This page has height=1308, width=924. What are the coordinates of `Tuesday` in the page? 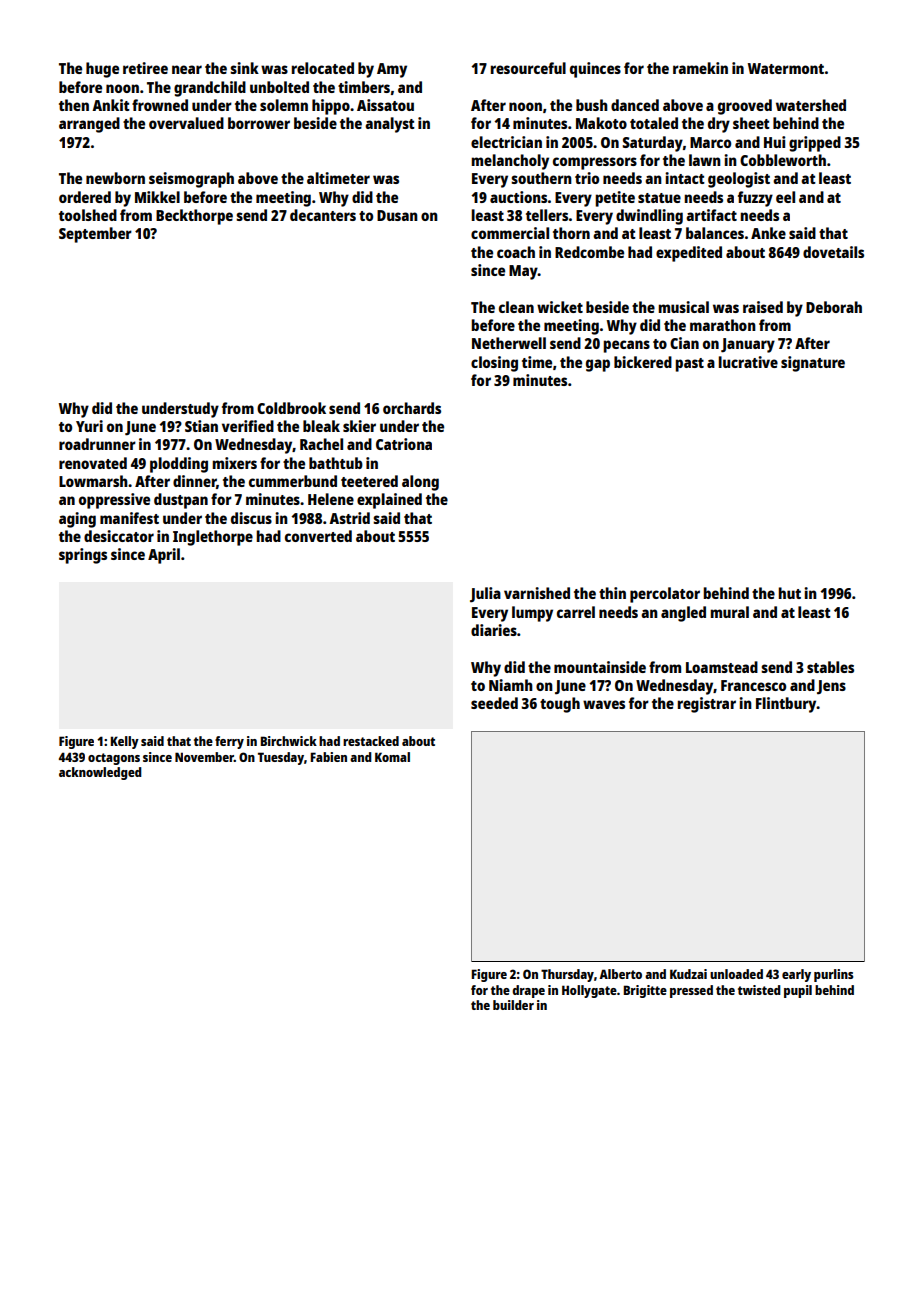 It's located at (281, 758).
